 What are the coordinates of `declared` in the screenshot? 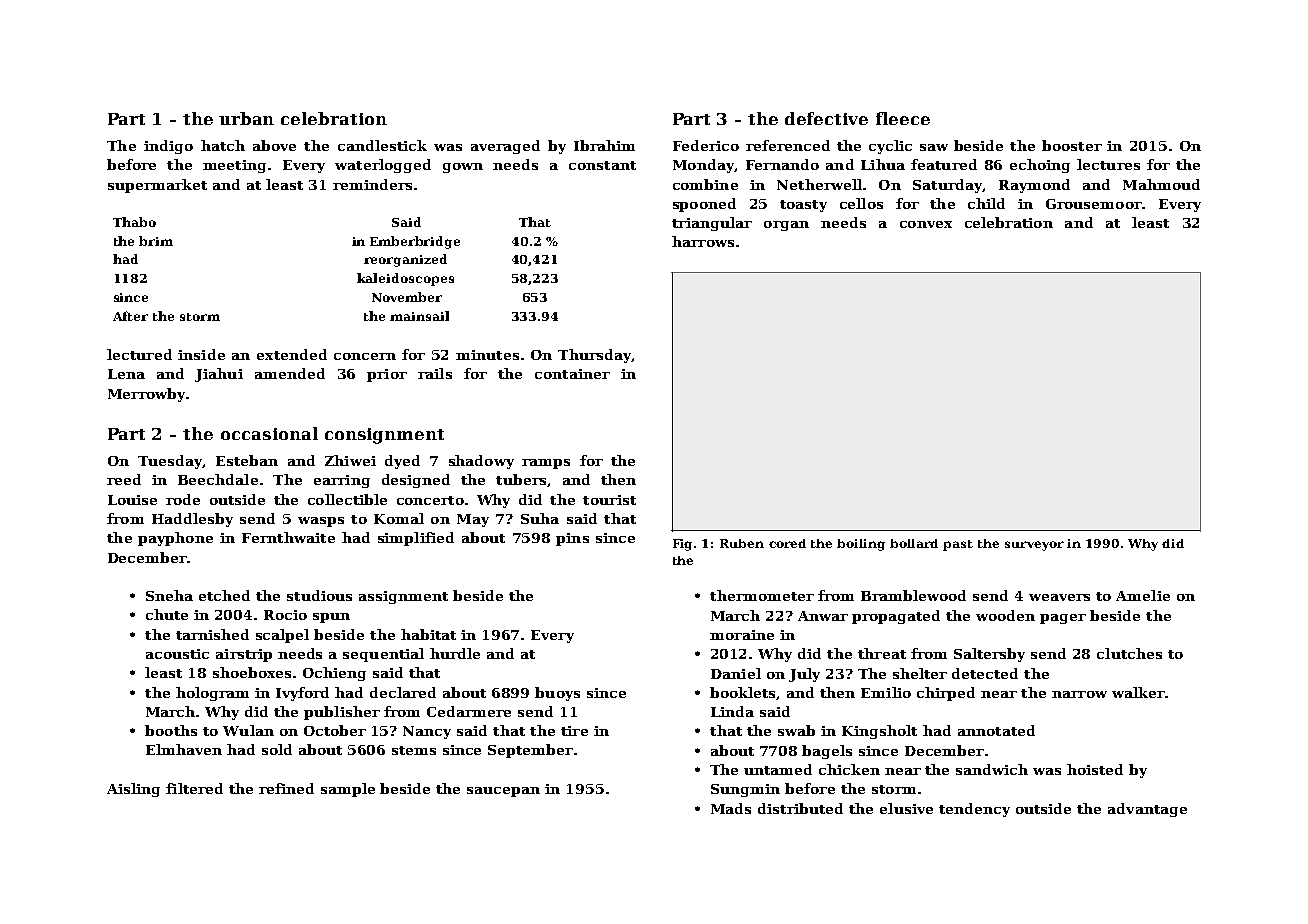 It's located at (403, 692).
